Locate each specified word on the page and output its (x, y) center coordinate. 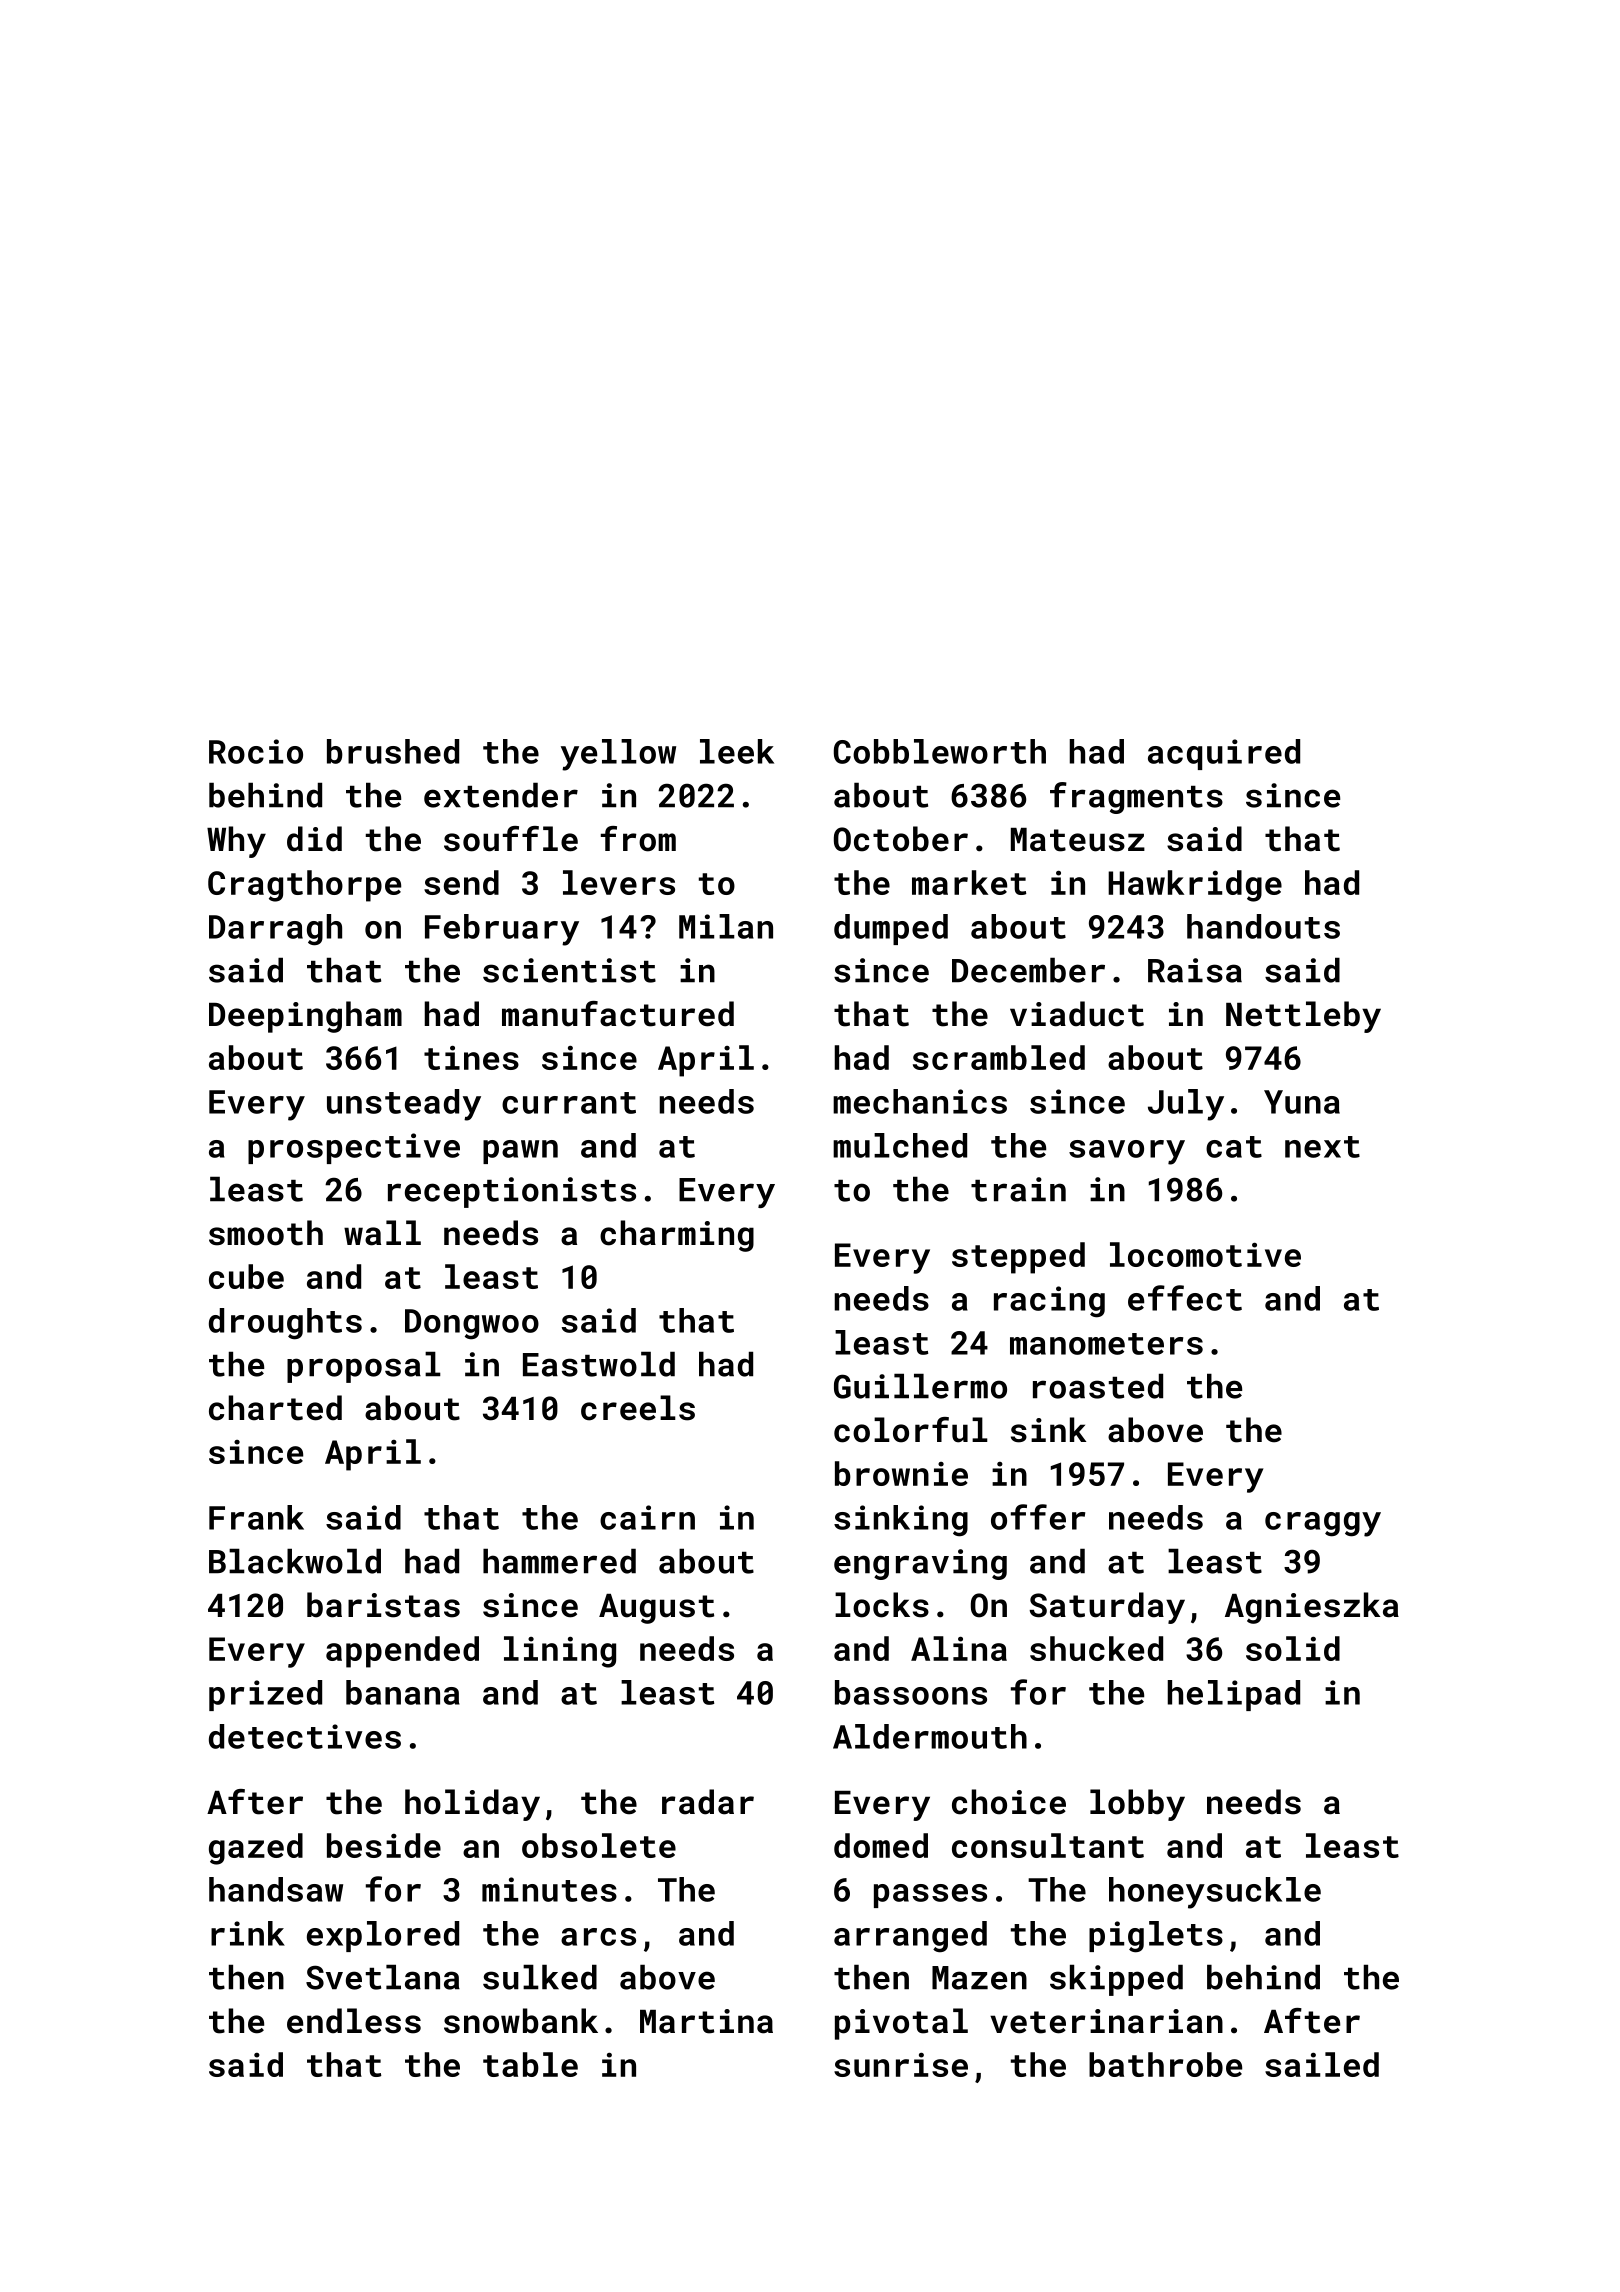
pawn (520, 1152)
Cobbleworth (940, 751)
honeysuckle (1215, 1893)
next (1322, 1147)
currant (569, 1103)
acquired (1224, 754)
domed (881, 1845)
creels (638, 1408)
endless (354, 2021)
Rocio (256, 751)
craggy (1323, 1524)
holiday (472, 1805)
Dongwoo (472, 1324)
